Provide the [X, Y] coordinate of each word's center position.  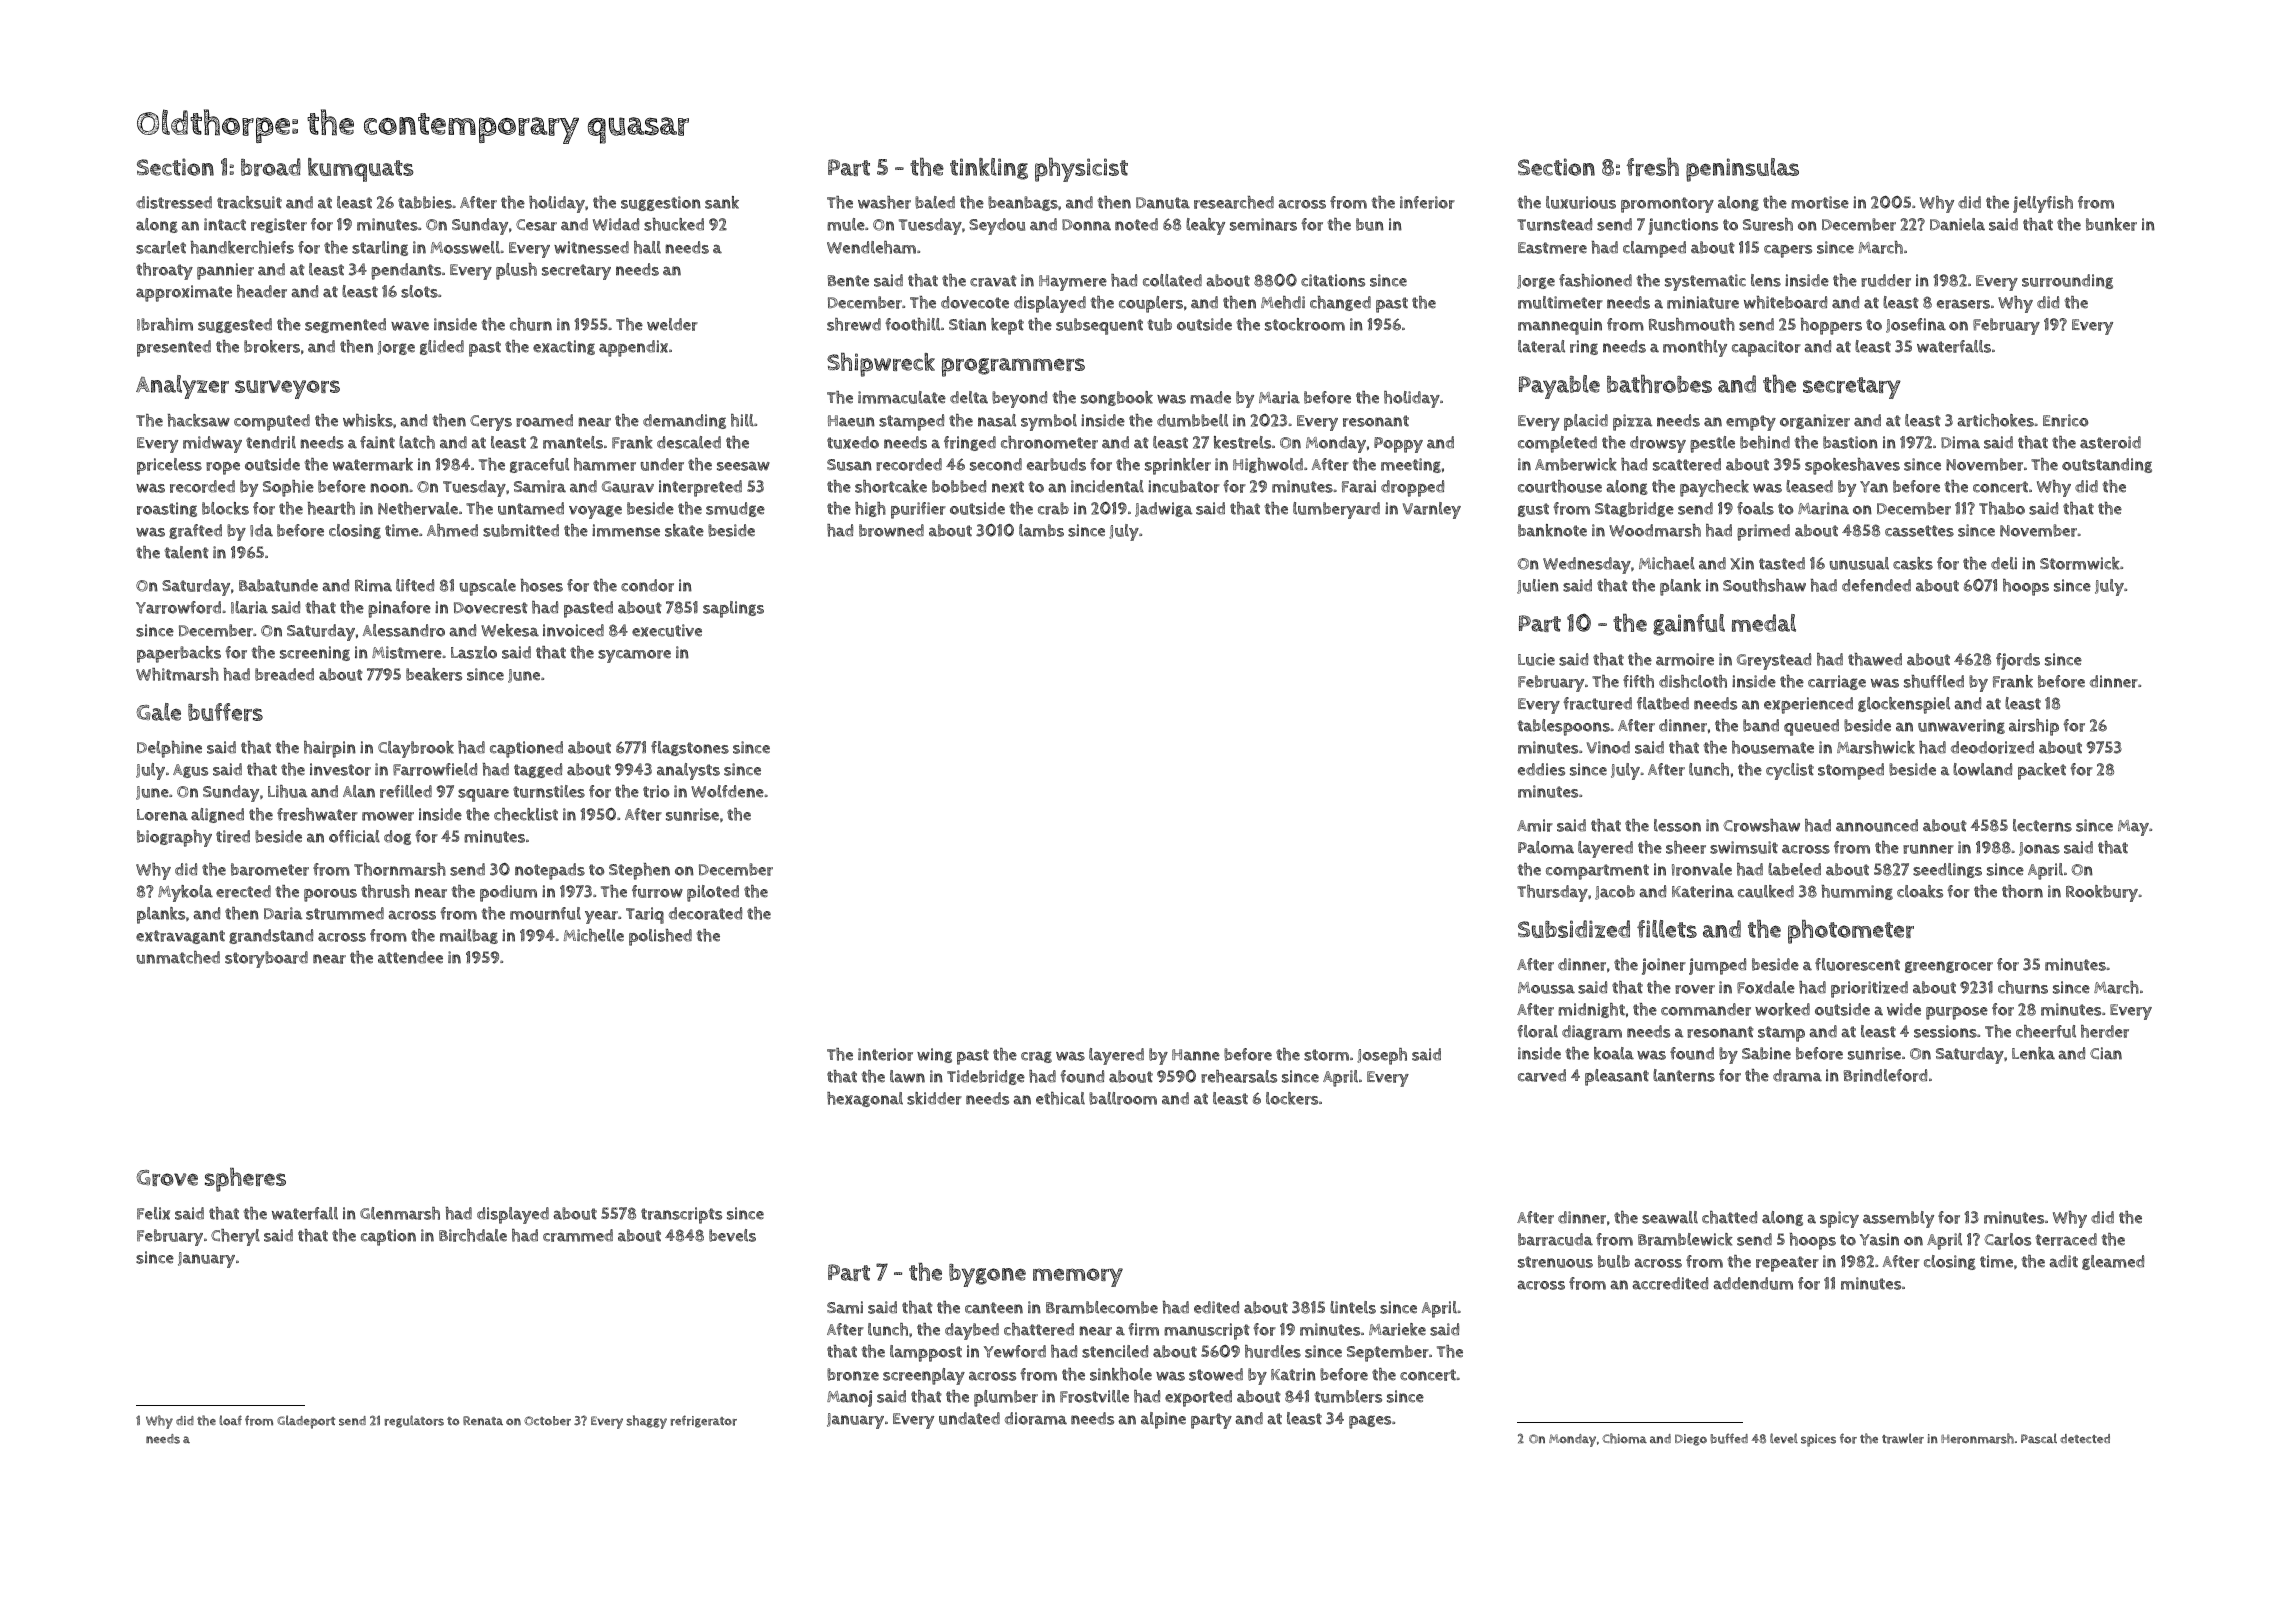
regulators [414, 1421]
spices [1818, 1440]
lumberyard [1336, 510]
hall [647, 247]
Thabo [2002, 508]
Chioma [1624, 1438]
